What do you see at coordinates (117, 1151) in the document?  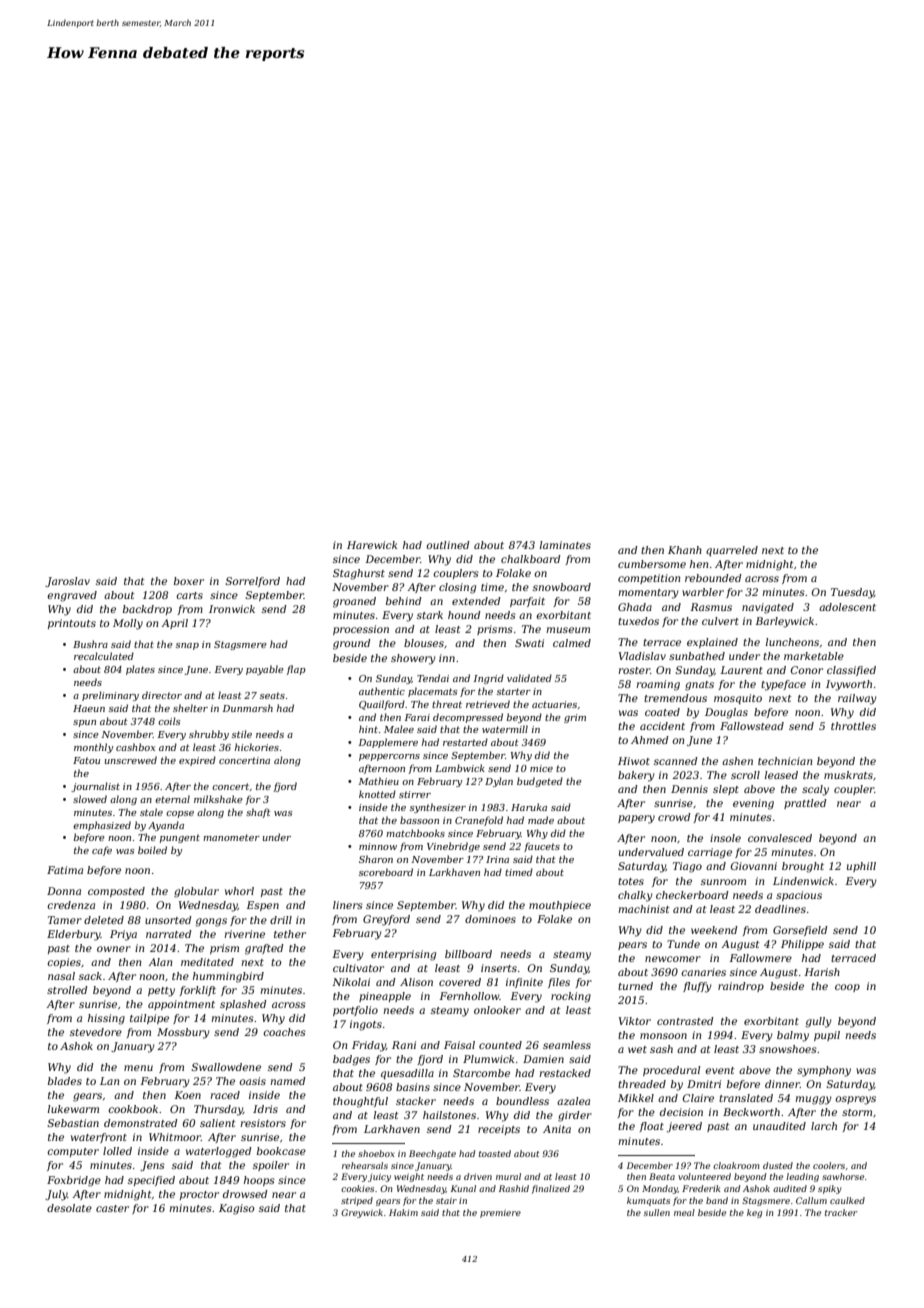 I see `lolled` at bounding box center [117, 1151].
